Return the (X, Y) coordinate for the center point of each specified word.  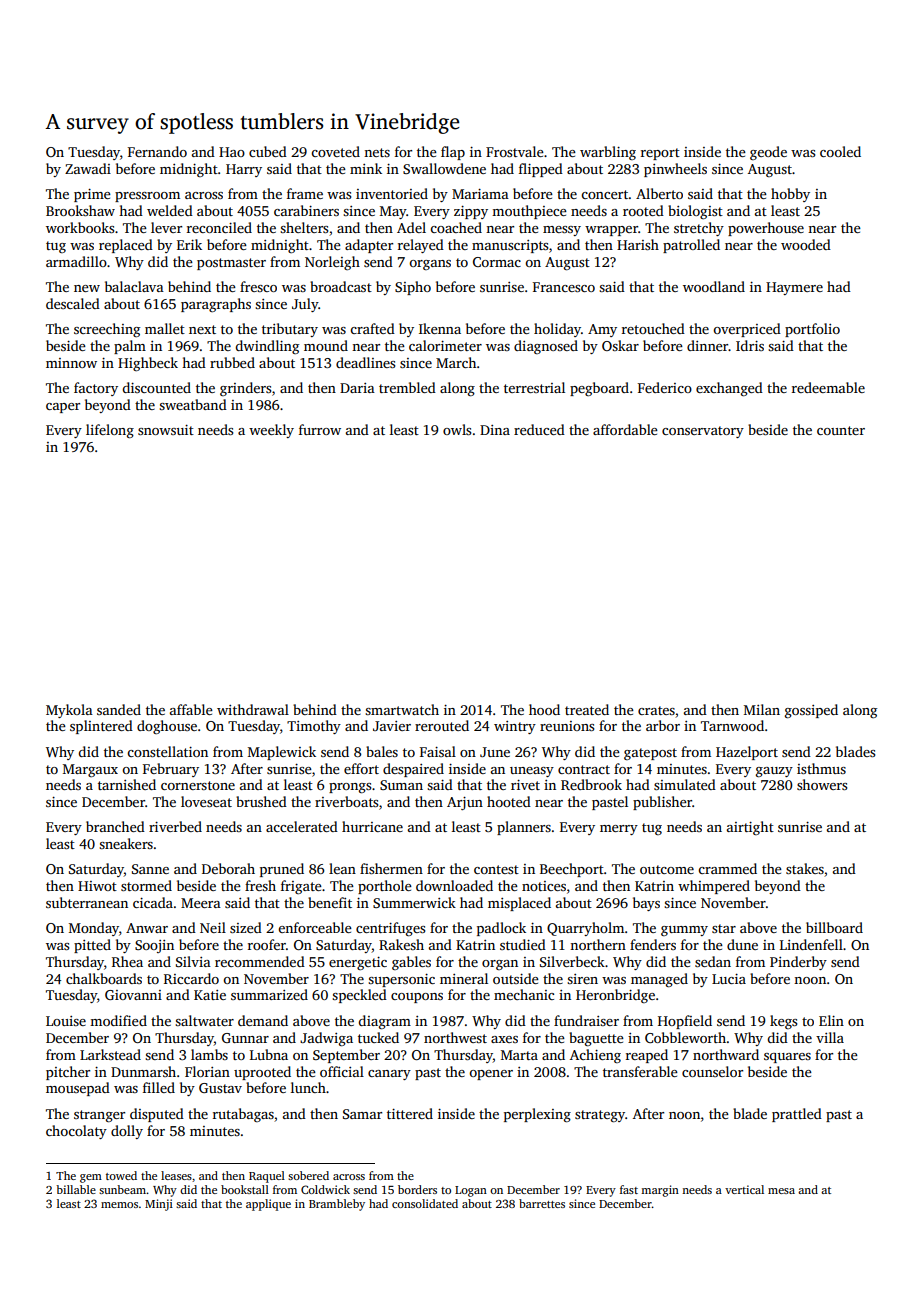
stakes (805, 868)
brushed (261, 801)
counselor (712, 1071)
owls (457, 429)
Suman (401, 785)
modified (118, 1020)
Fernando (157, 151)
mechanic (524, 994)
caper (63, 408)
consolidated (425, 1203)
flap (453, 153)
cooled (840, 151)
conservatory (703, 432)
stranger (99, 1116)
